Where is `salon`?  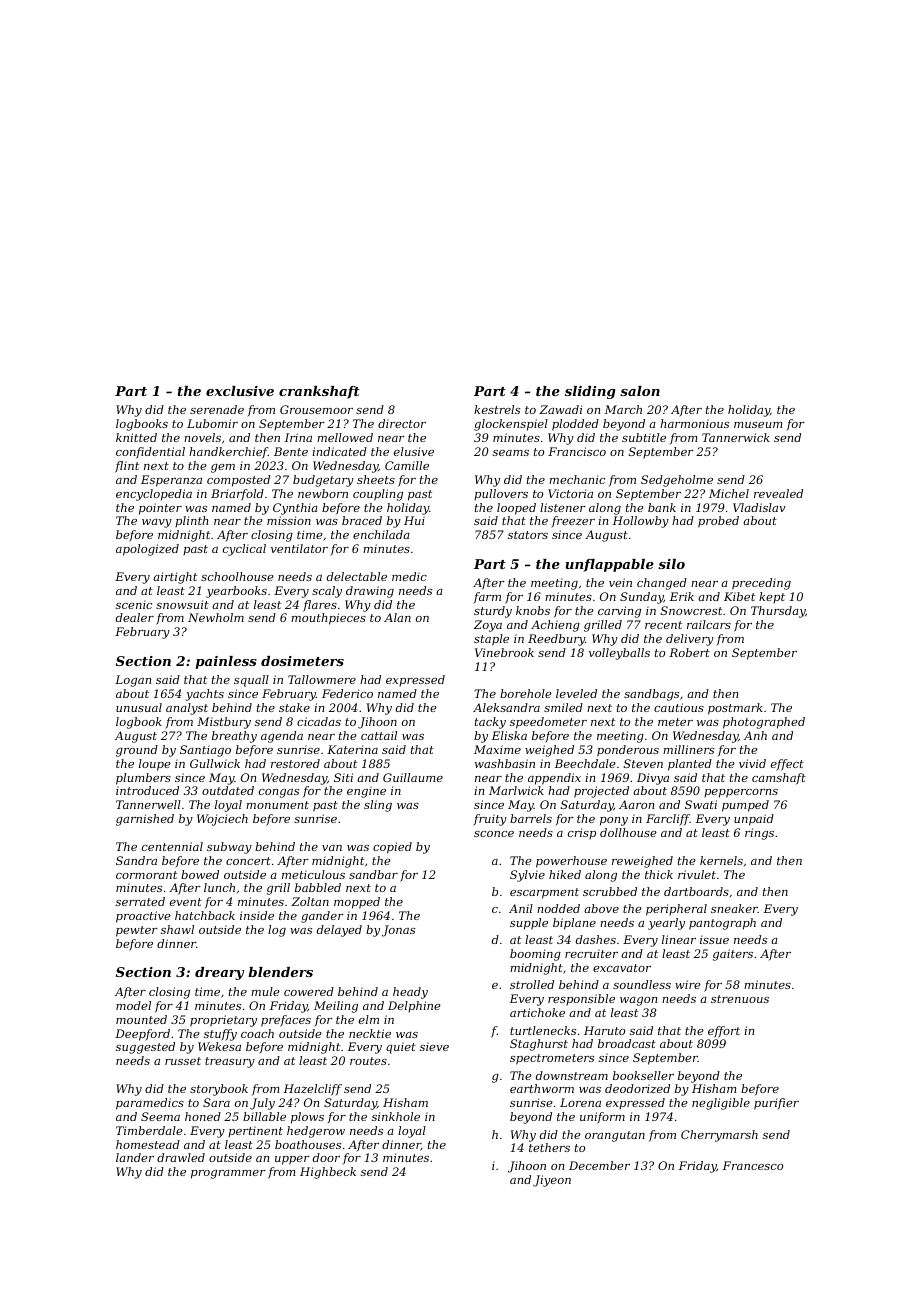
salon is located at coordinates (640, 391).
